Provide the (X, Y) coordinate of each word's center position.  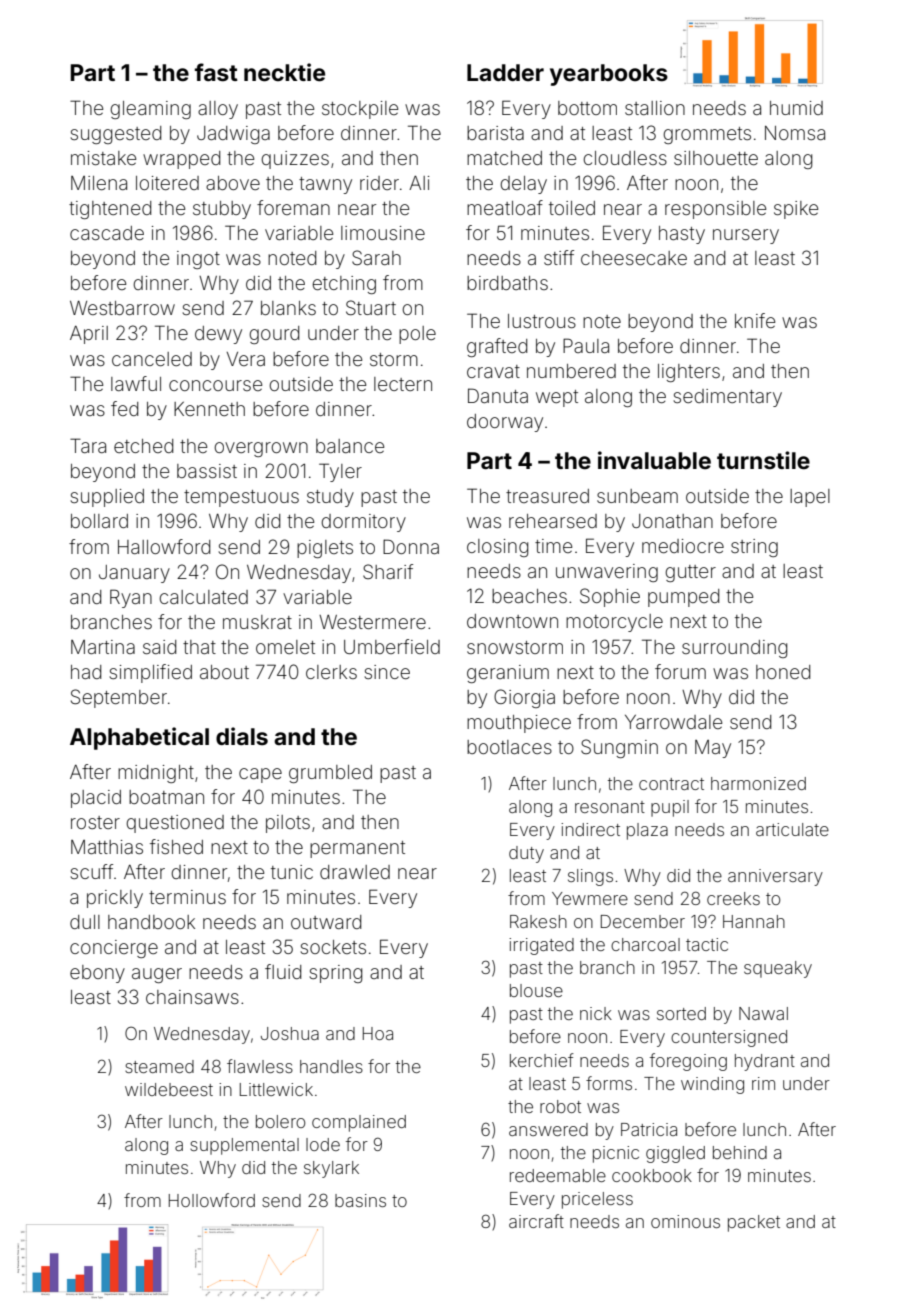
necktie (284, 72)
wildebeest (169, 1089)
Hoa (378, 1033)
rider (379, 183)
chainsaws (192, 997)
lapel (810, 498)
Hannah (754, 921)
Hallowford (164, 546)
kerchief (542, 1060)
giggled (675, 1154)
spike (796, 210)
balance (350, 446)
